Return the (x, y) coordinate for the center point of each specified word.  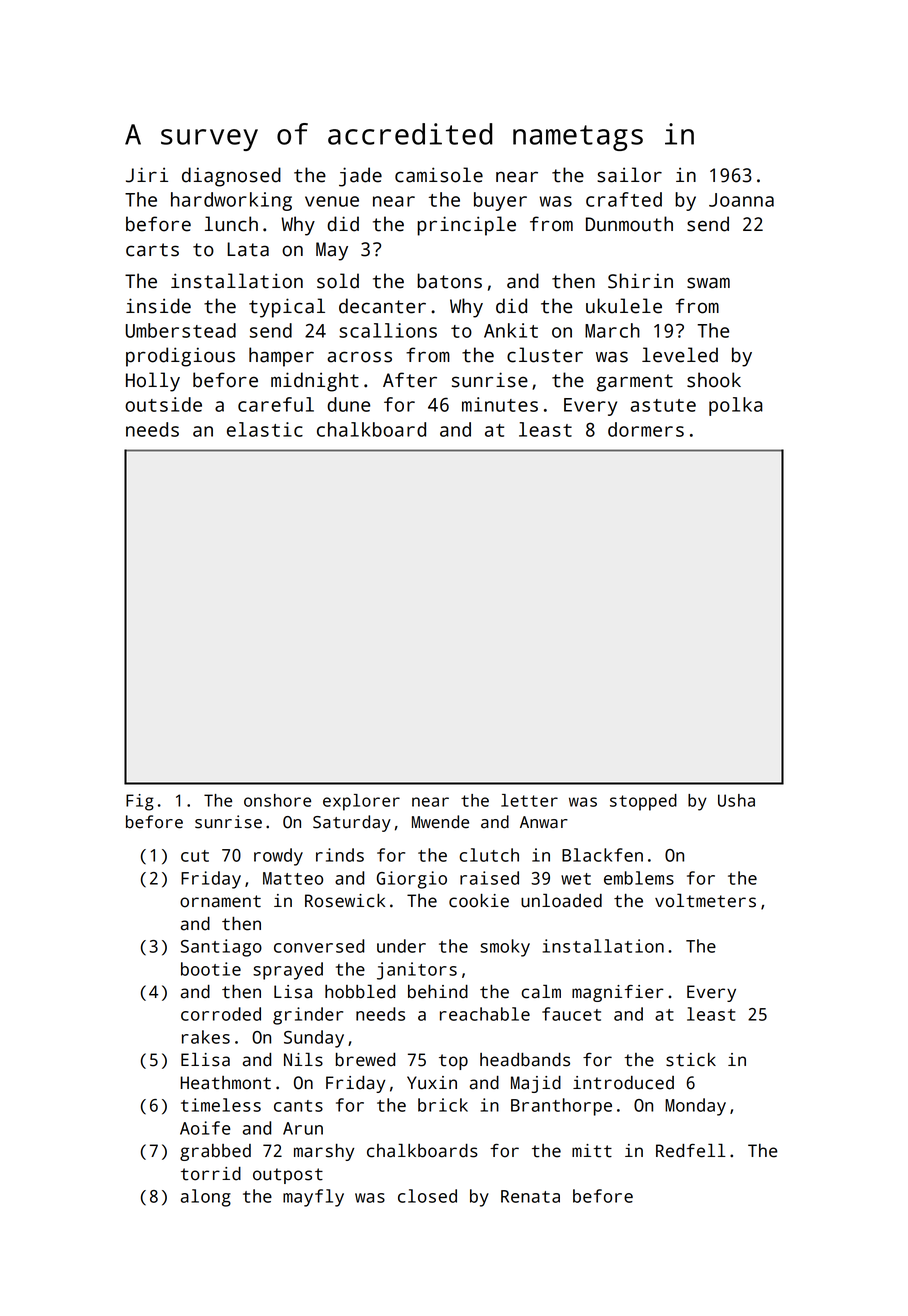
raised (489, 878)
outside (163, 404)
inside (158, 306)
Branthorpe (561, 1107)
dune (348, 404)
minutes (500, 404)
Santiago (221, 948)
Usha (736, 800)
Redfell (691, 1150)
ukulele (624, 306)
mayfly (313, 1198)
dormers (646, 429)
